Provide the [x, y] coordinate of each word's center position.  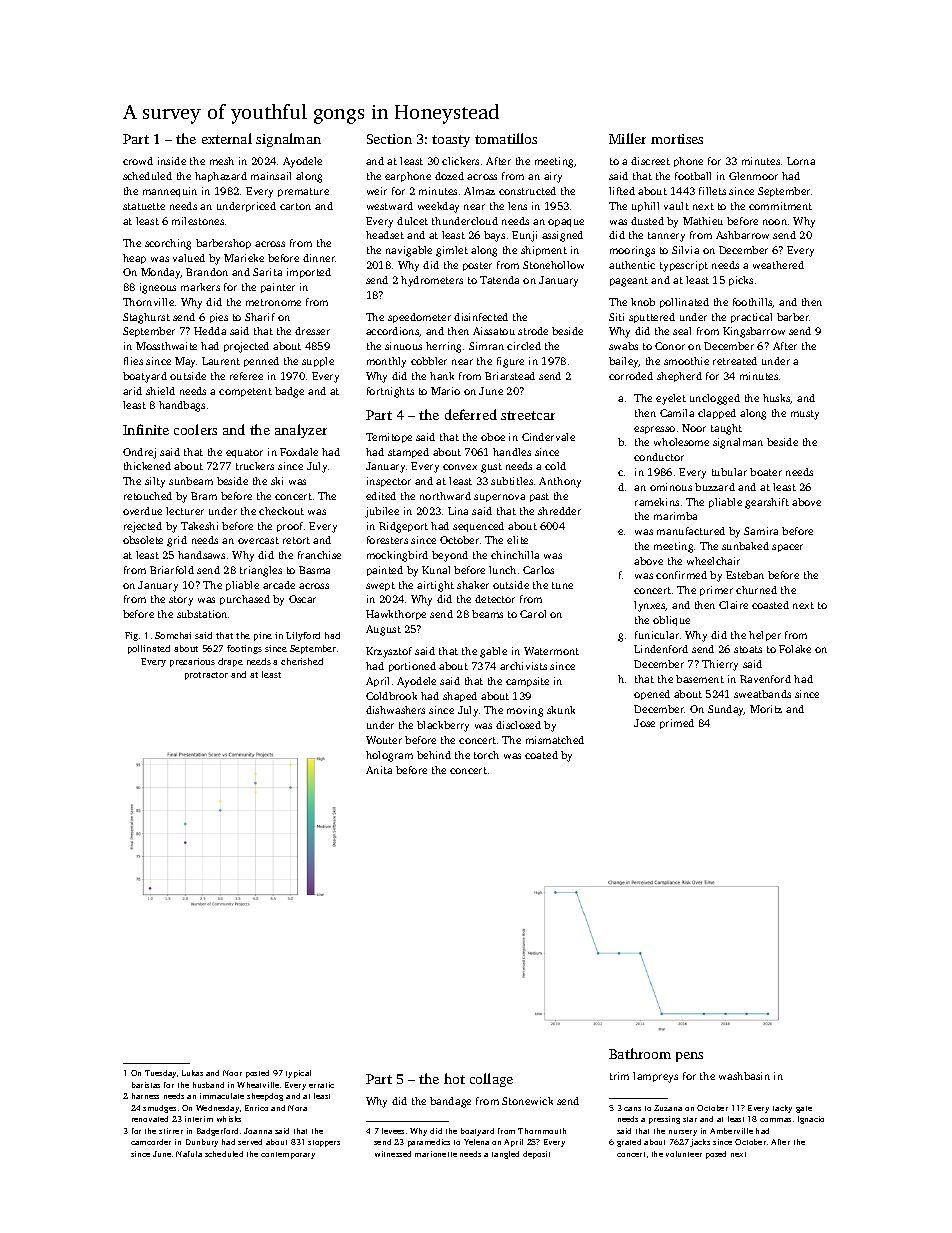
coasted [770, 605]
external [227, 138]
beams [487, 614]
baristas [146, 1085]
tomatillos [506, 138]
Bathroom [640, 1053]
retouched [148, 496]
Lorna [801, 161]
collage [491, 1080]
